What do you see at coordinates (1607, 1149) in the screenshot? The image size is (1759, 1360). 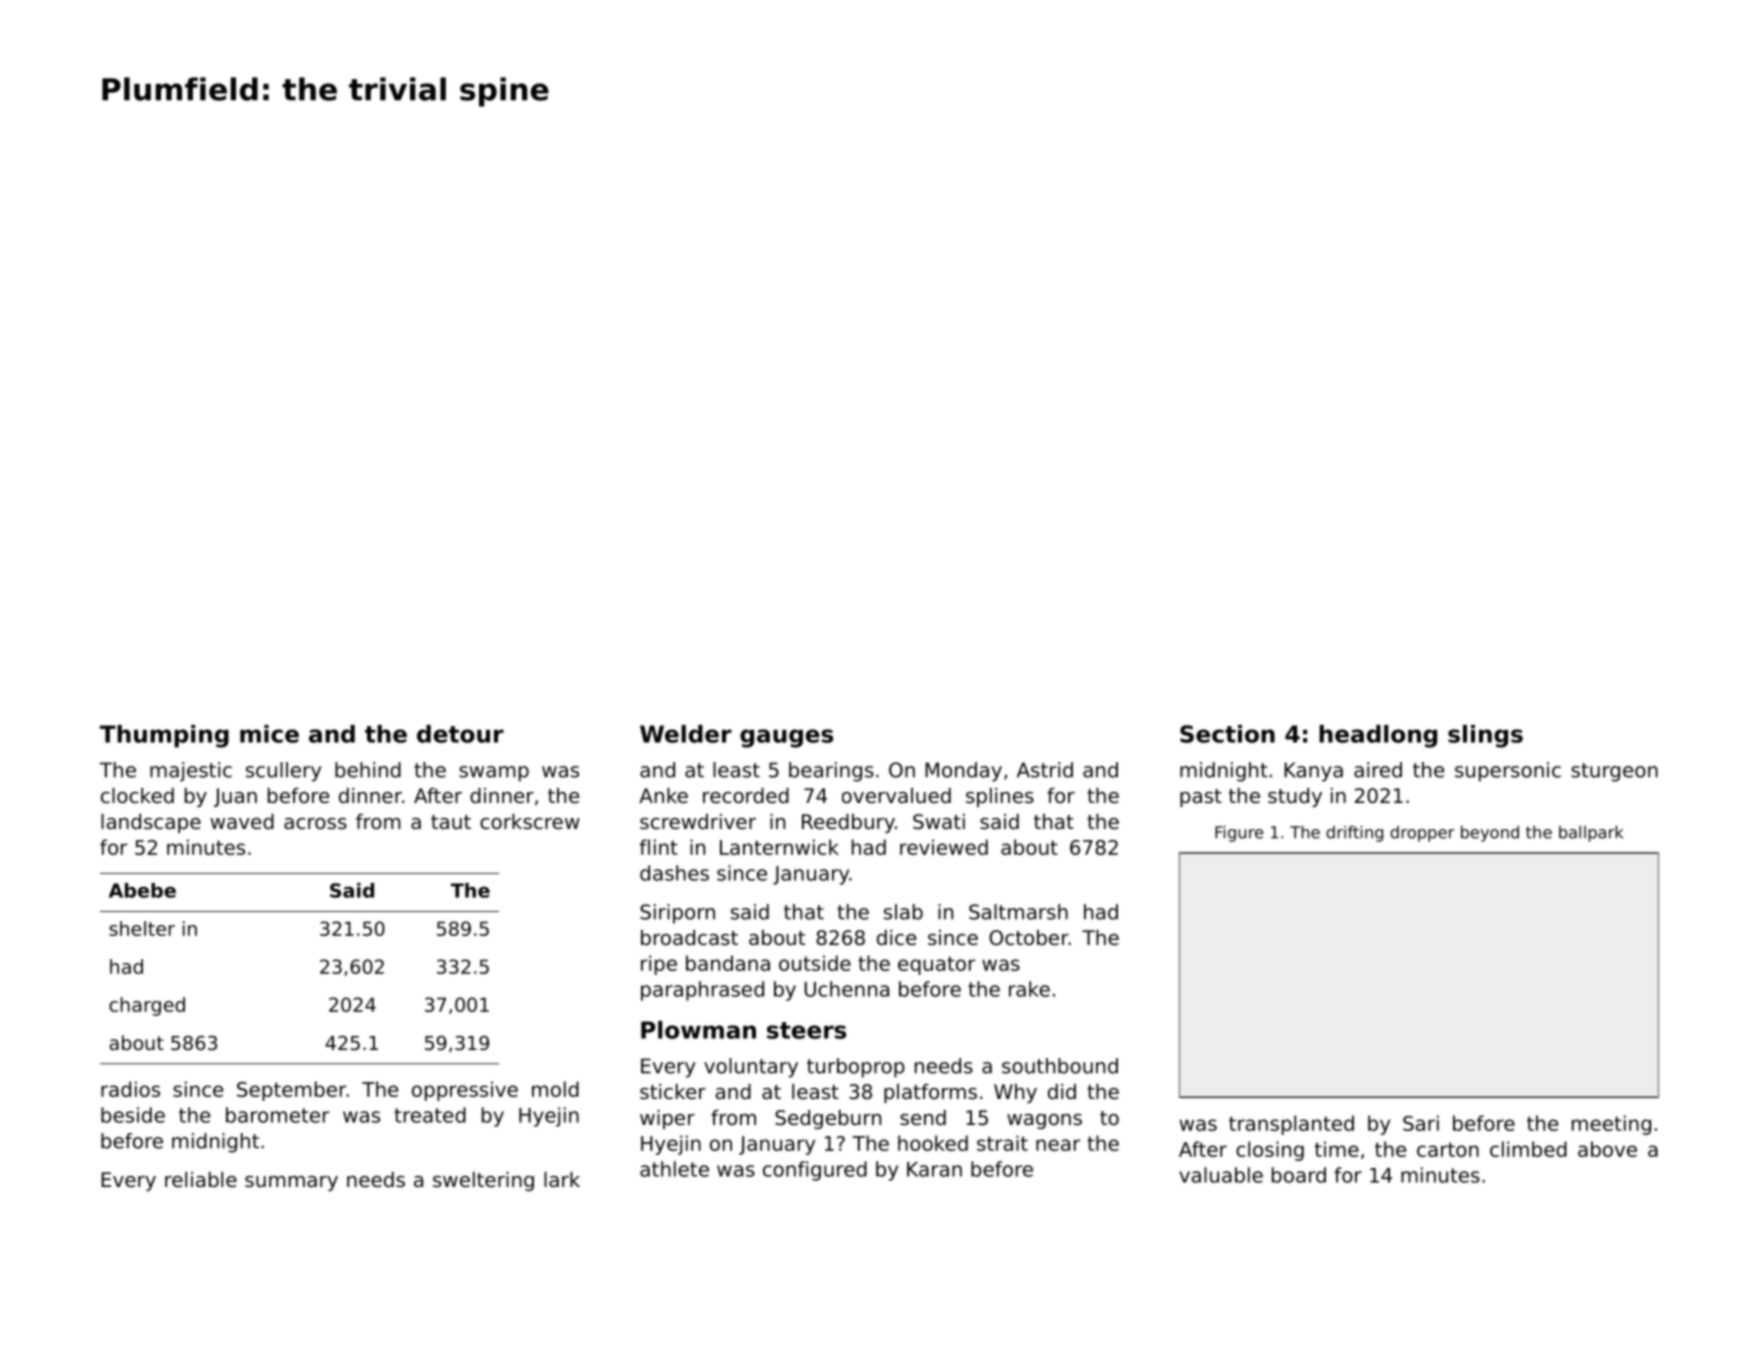 I see `above` at bounding box center [1607, 1149].
